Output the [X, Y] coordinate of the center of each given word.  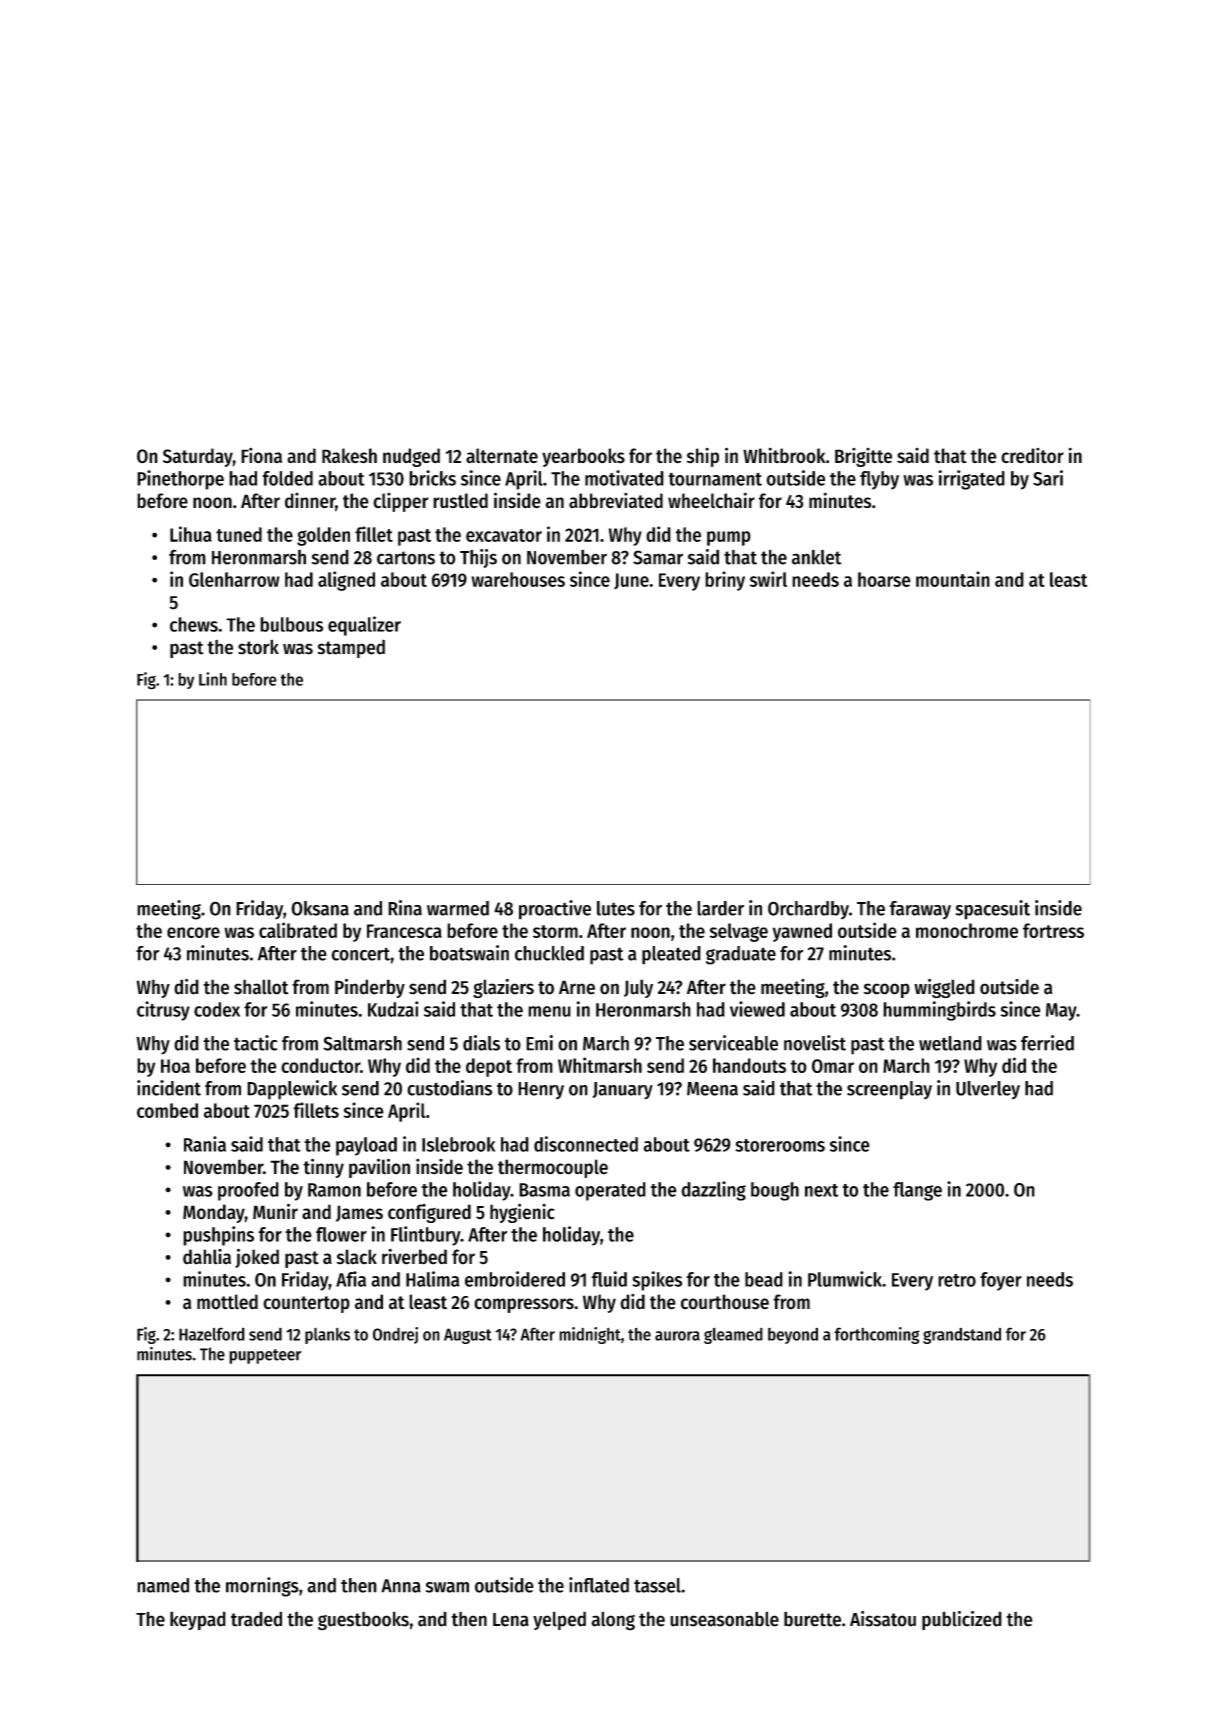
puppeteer [265, 1356]
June [631, 581]
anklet [816, 557]
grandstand [962, 1335]
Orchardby [808, 910]
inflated [599, 1585]
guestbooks [363, 1621]
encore [193, 932]
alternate [502, 456]
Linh [213, 679]
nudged [411, 457]
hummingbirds [939, 1011]
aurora [677, 1336]
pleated [671, 955]
